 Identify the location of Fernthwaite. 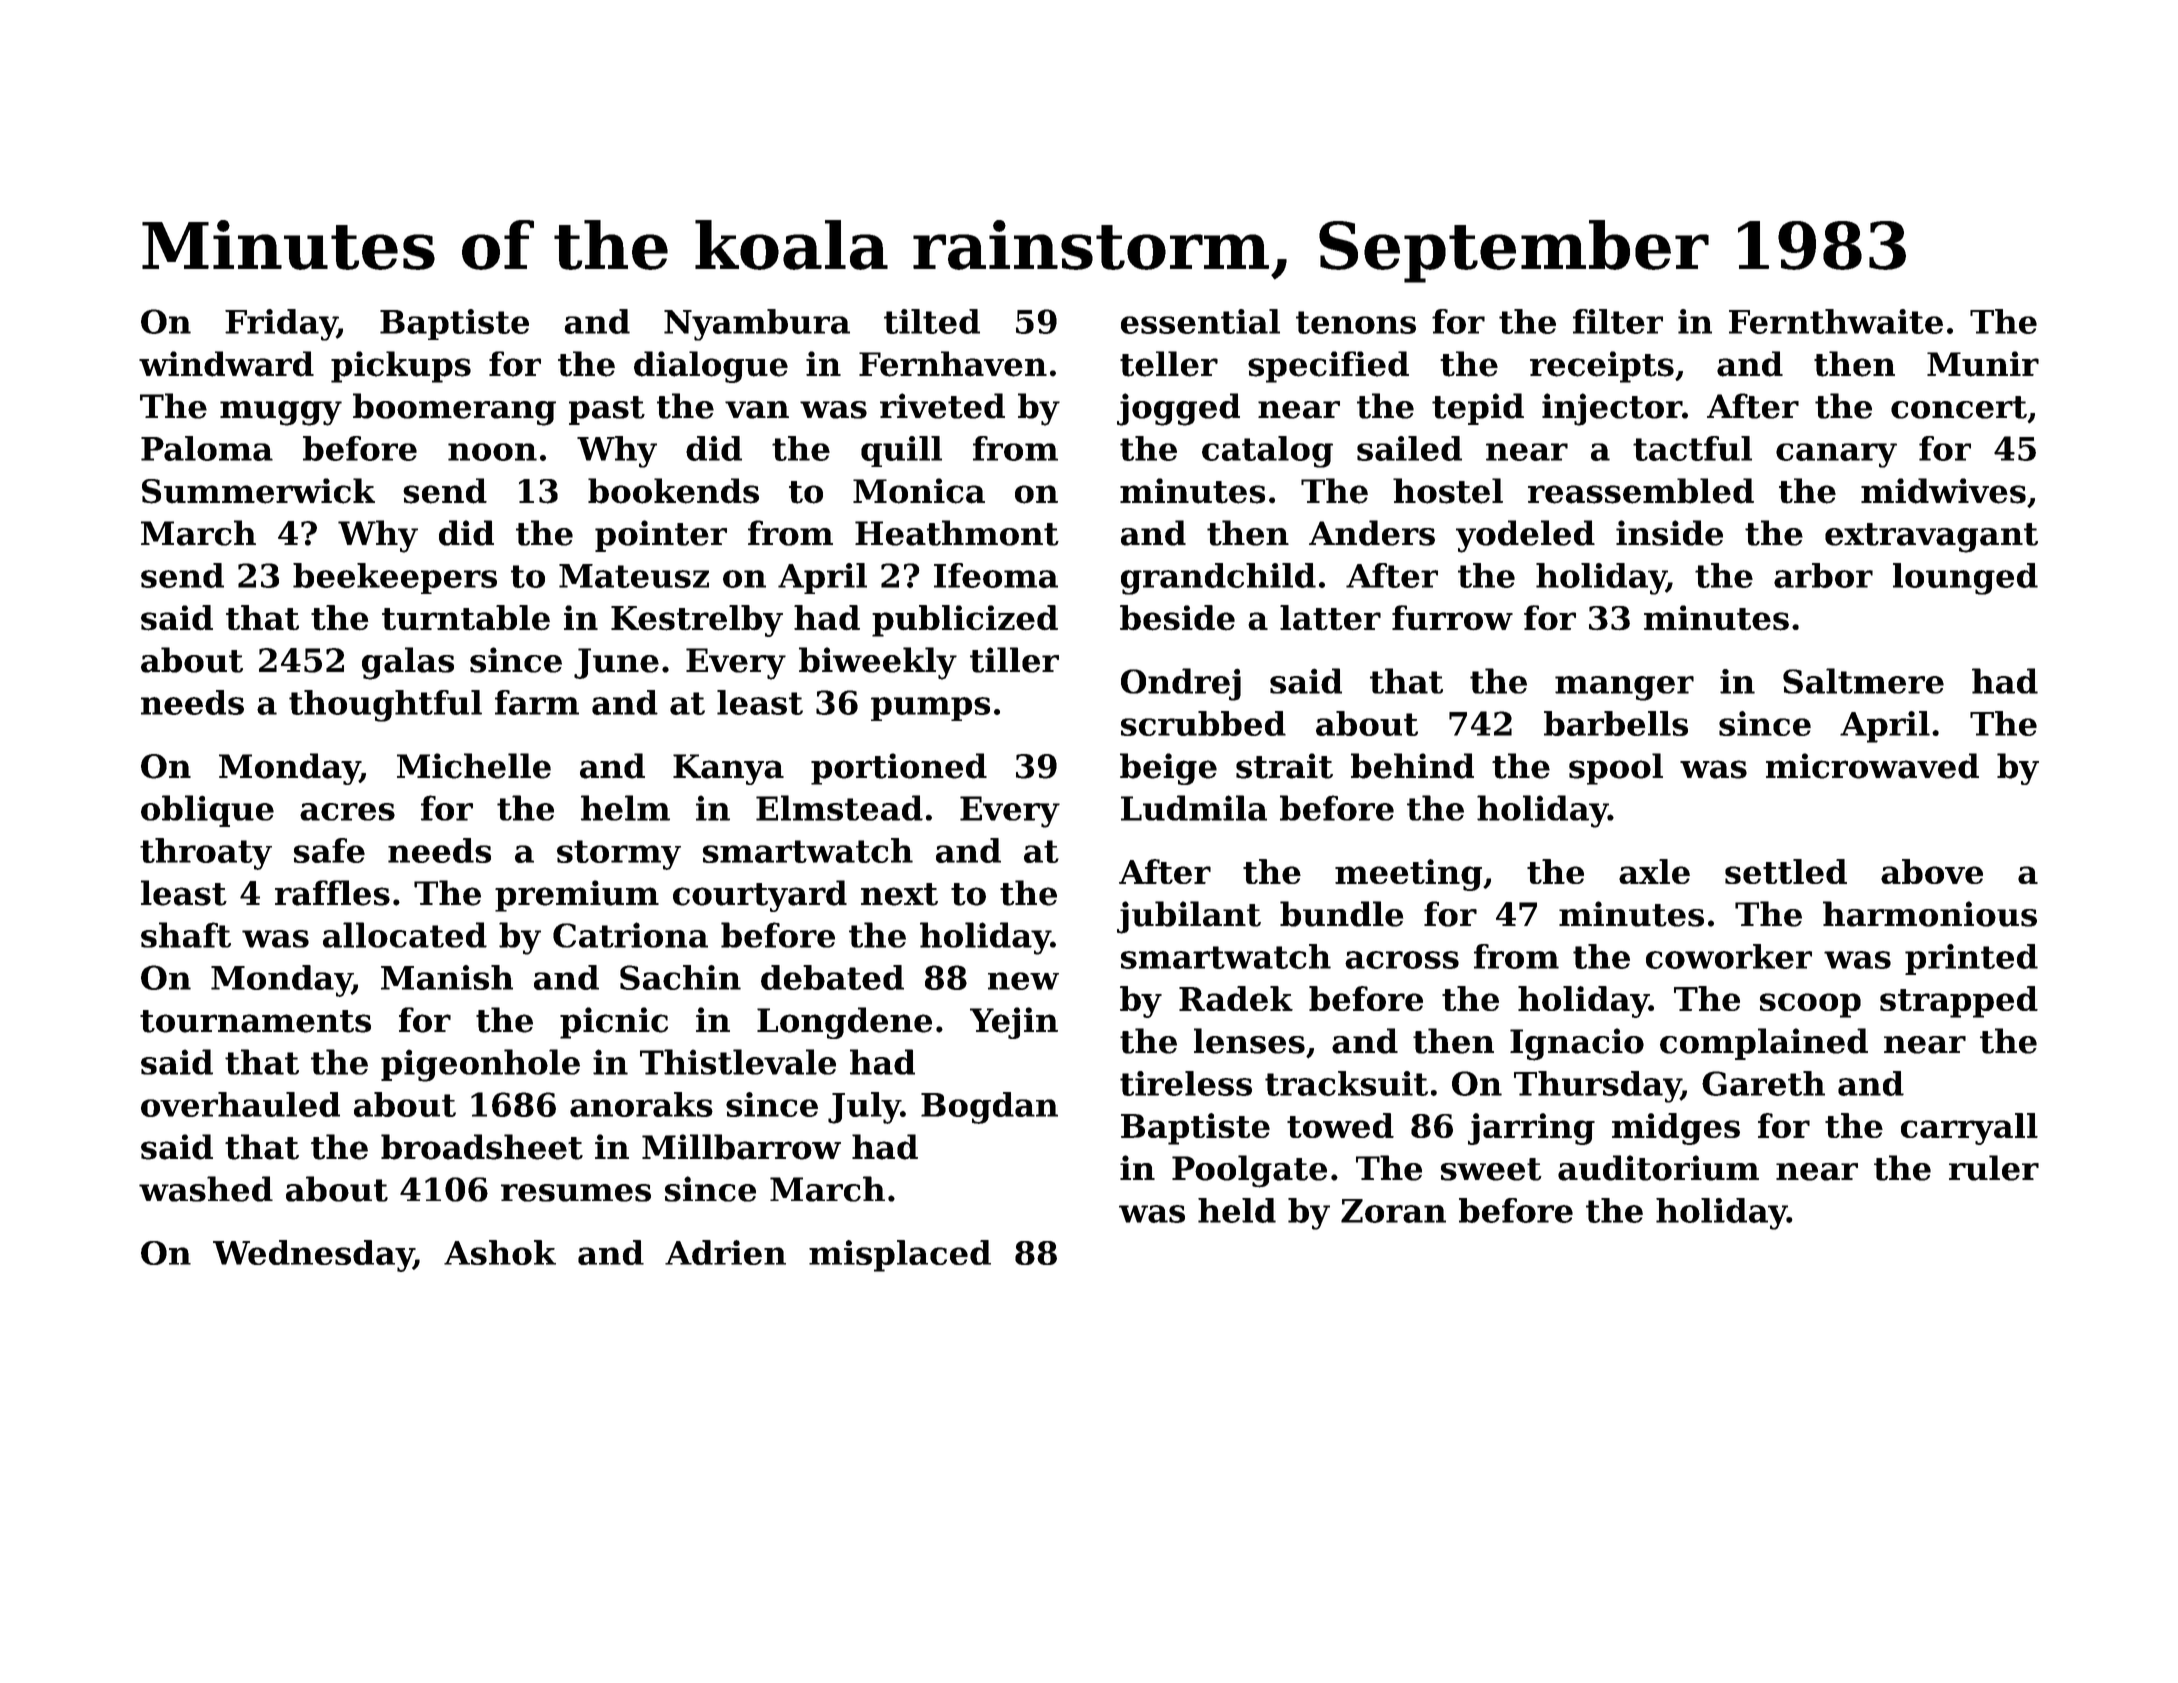
(1836, 321).
